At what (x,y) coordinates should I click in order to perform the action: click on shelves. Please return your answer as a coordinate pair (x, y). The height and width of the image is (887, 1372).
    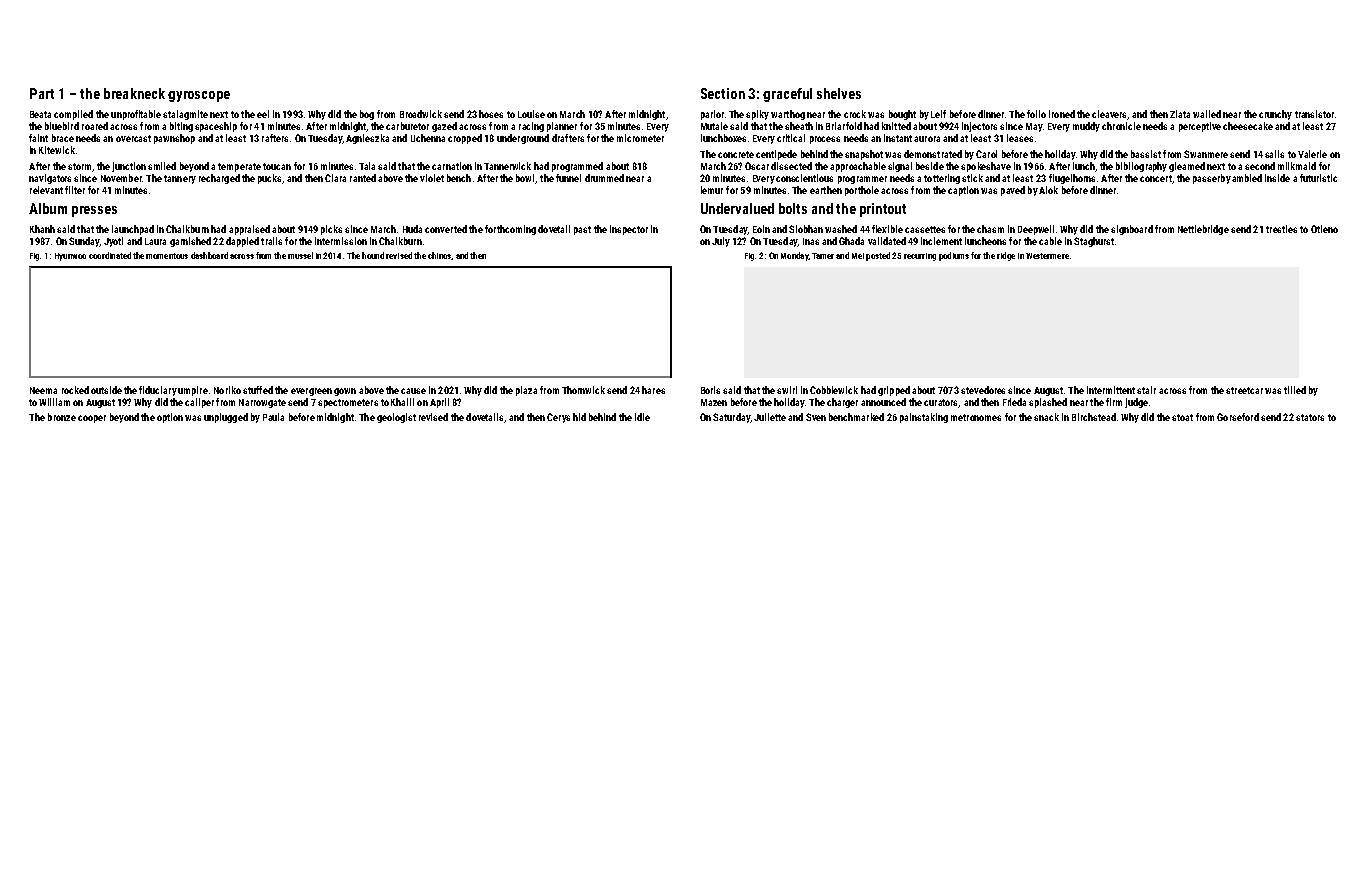
    Looking at the image, I should click on (839, 93).
